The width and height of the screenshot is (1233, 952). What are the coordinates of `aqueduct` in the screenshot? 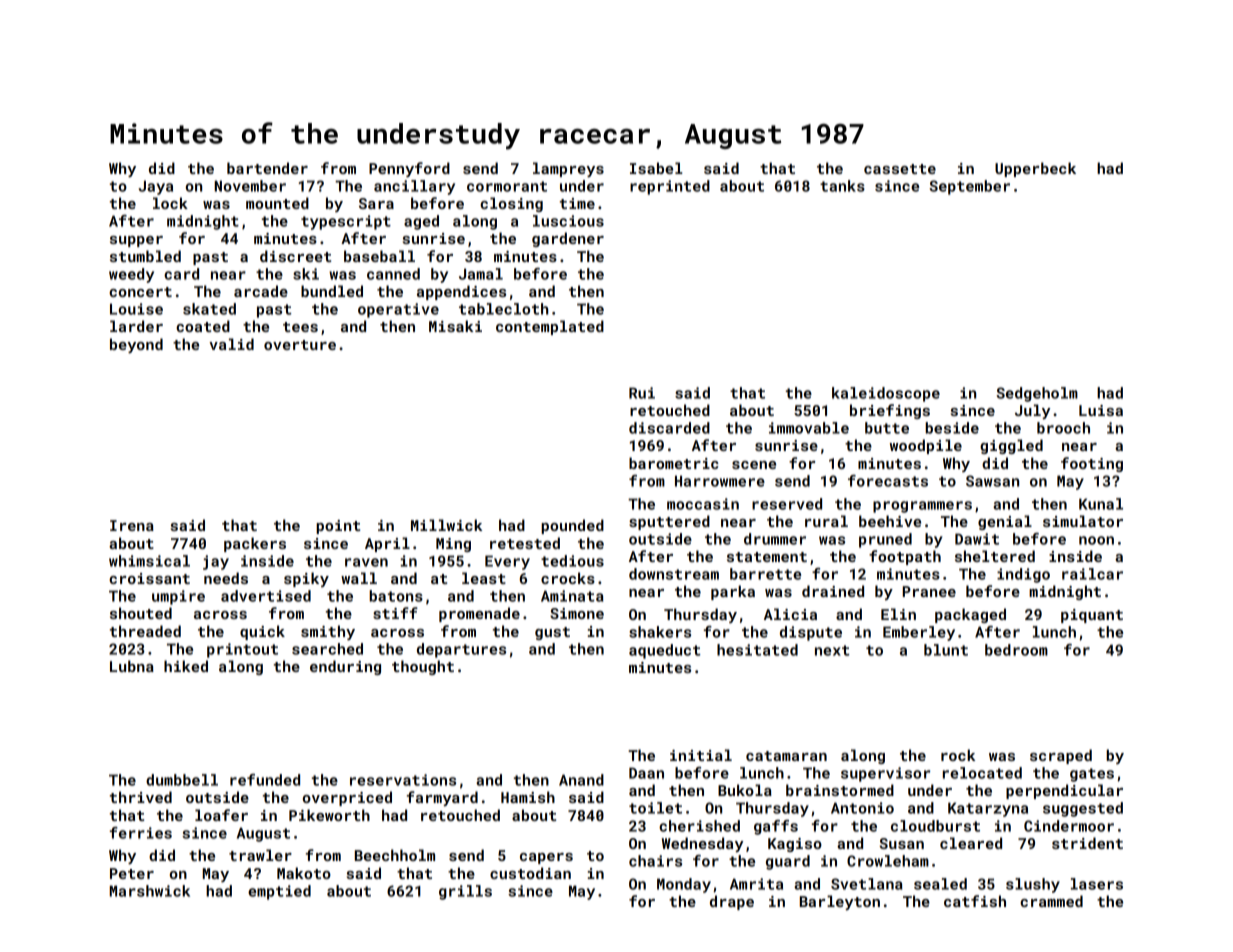 It's located at (665, 651).
